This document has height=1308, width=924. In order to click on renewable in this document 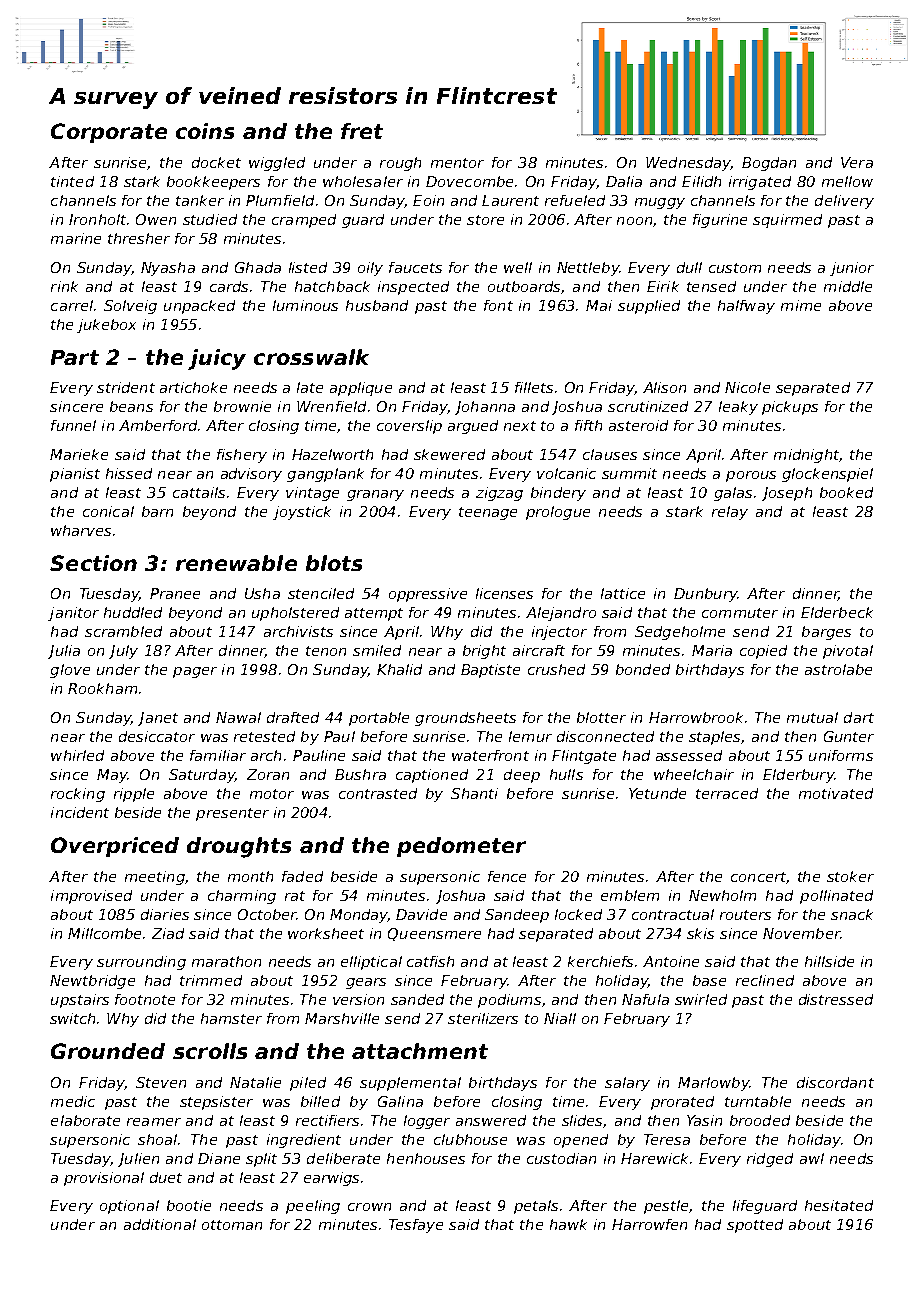, I will do `click(236, 563)`.
